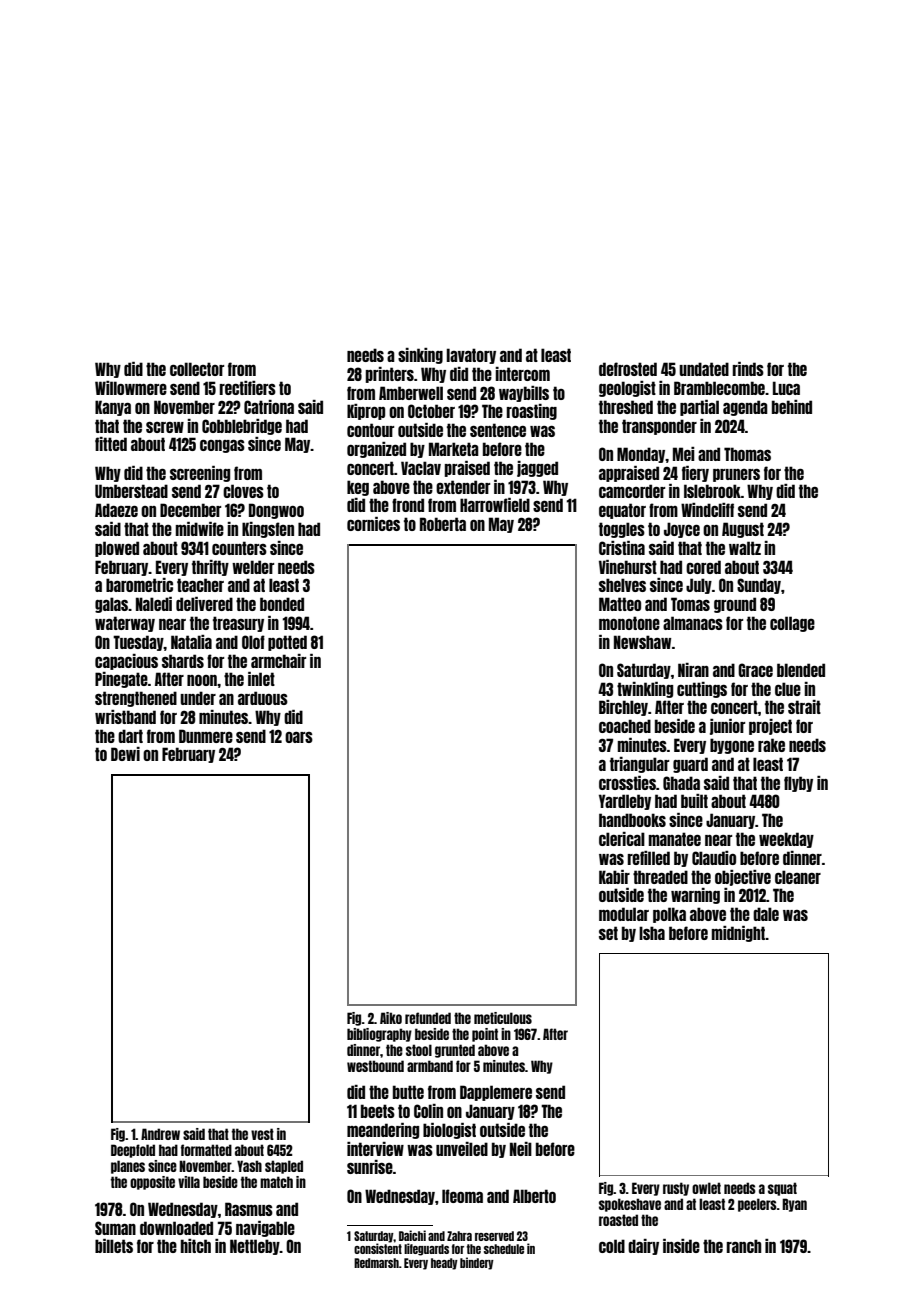 The height and width of the image is (1308, 924). I want to click on billets, so click(114, 1246).
